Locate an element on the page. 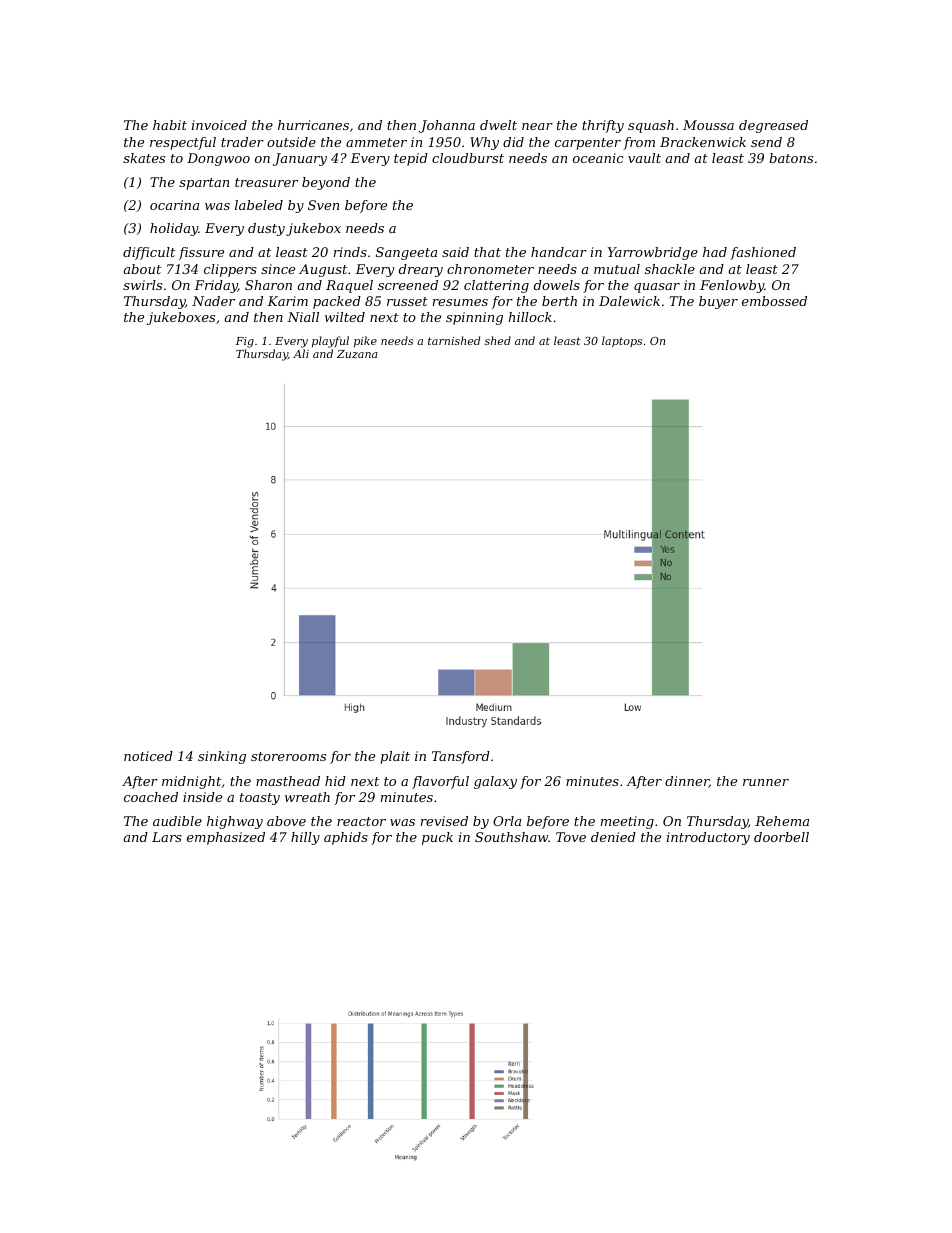 This image has height=1233, width=952. introductory is located at coordinates (708, 838).
